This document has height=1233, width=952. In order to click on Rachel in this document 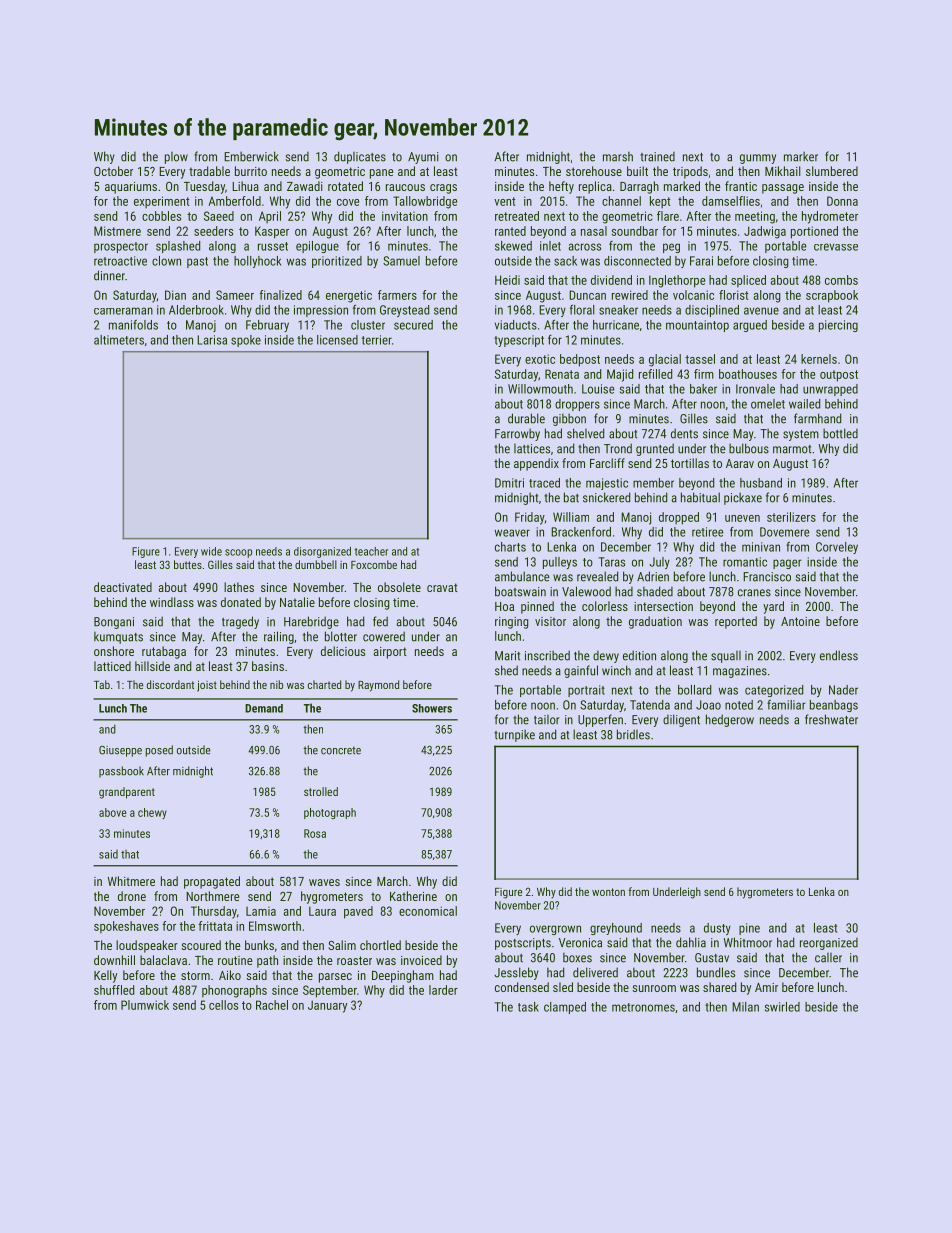, I will do `click(272, 1005)`.
